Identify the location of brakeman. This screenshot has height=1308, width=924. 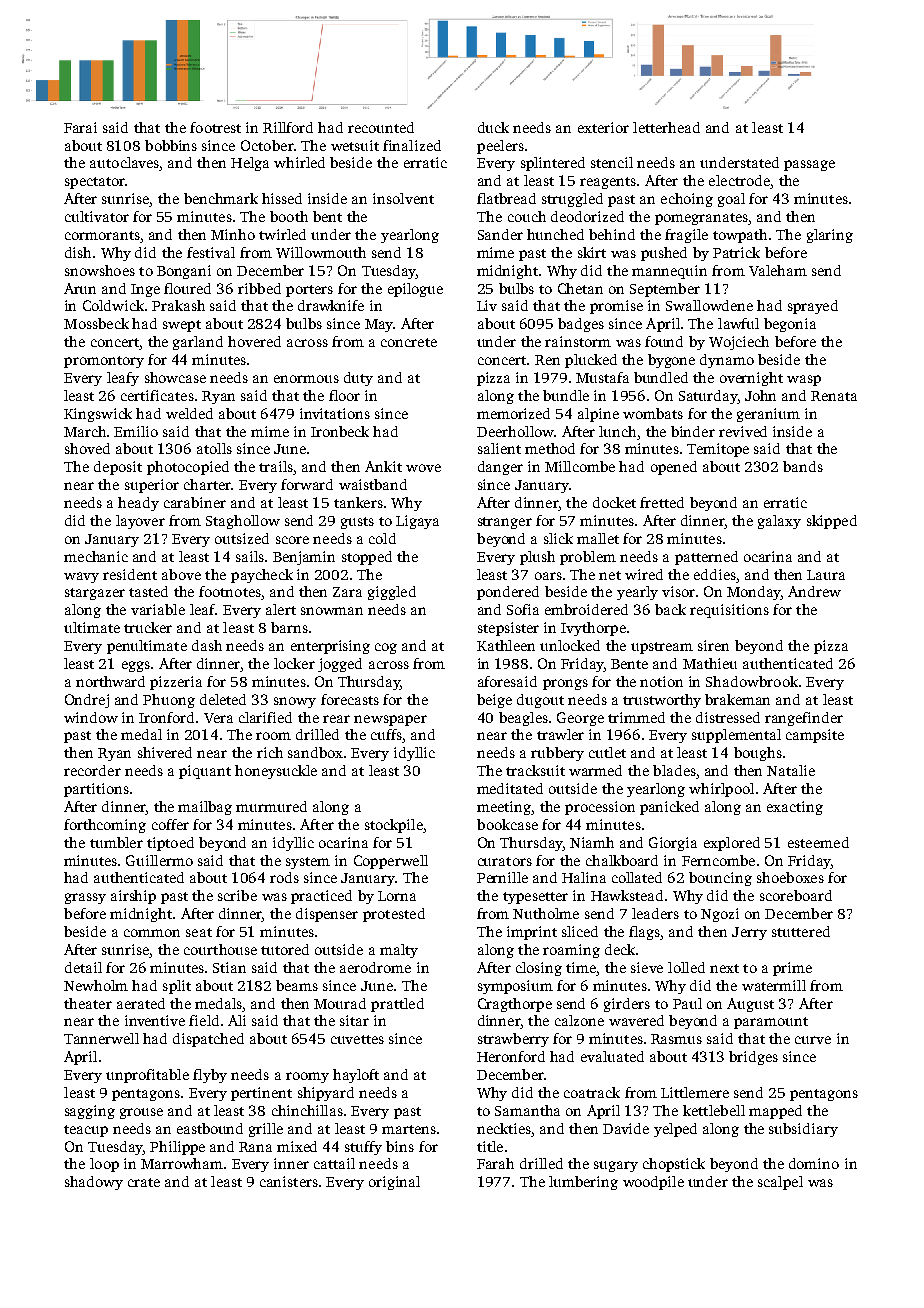
(737, 699).
